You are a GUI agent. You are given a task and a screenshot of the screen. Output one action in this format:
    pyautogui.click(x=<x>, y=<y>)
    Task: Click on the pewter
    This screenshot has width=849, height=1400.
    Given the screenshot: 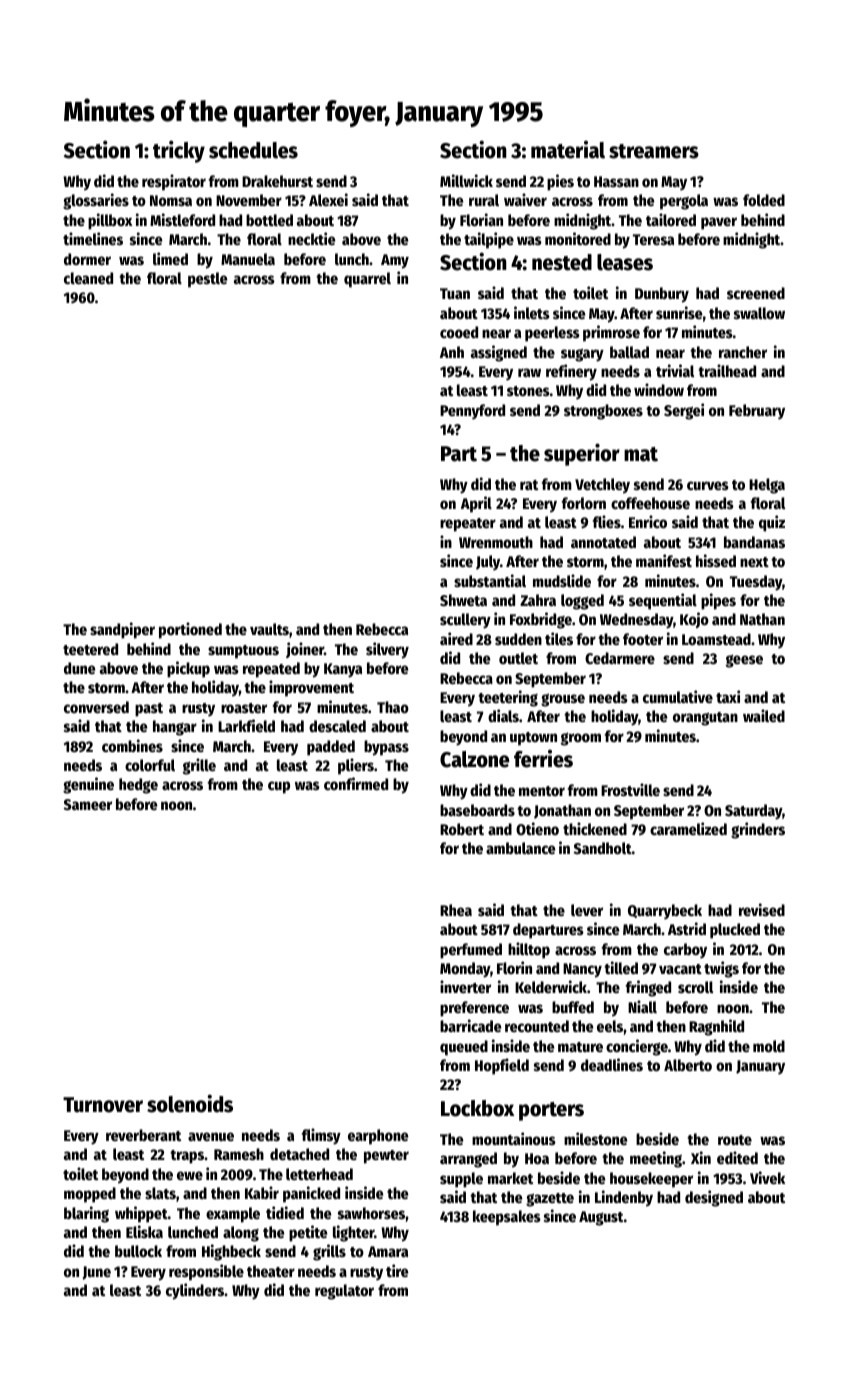 What is the action you would take?
    pyautogui.click(x=386, y=1157)
